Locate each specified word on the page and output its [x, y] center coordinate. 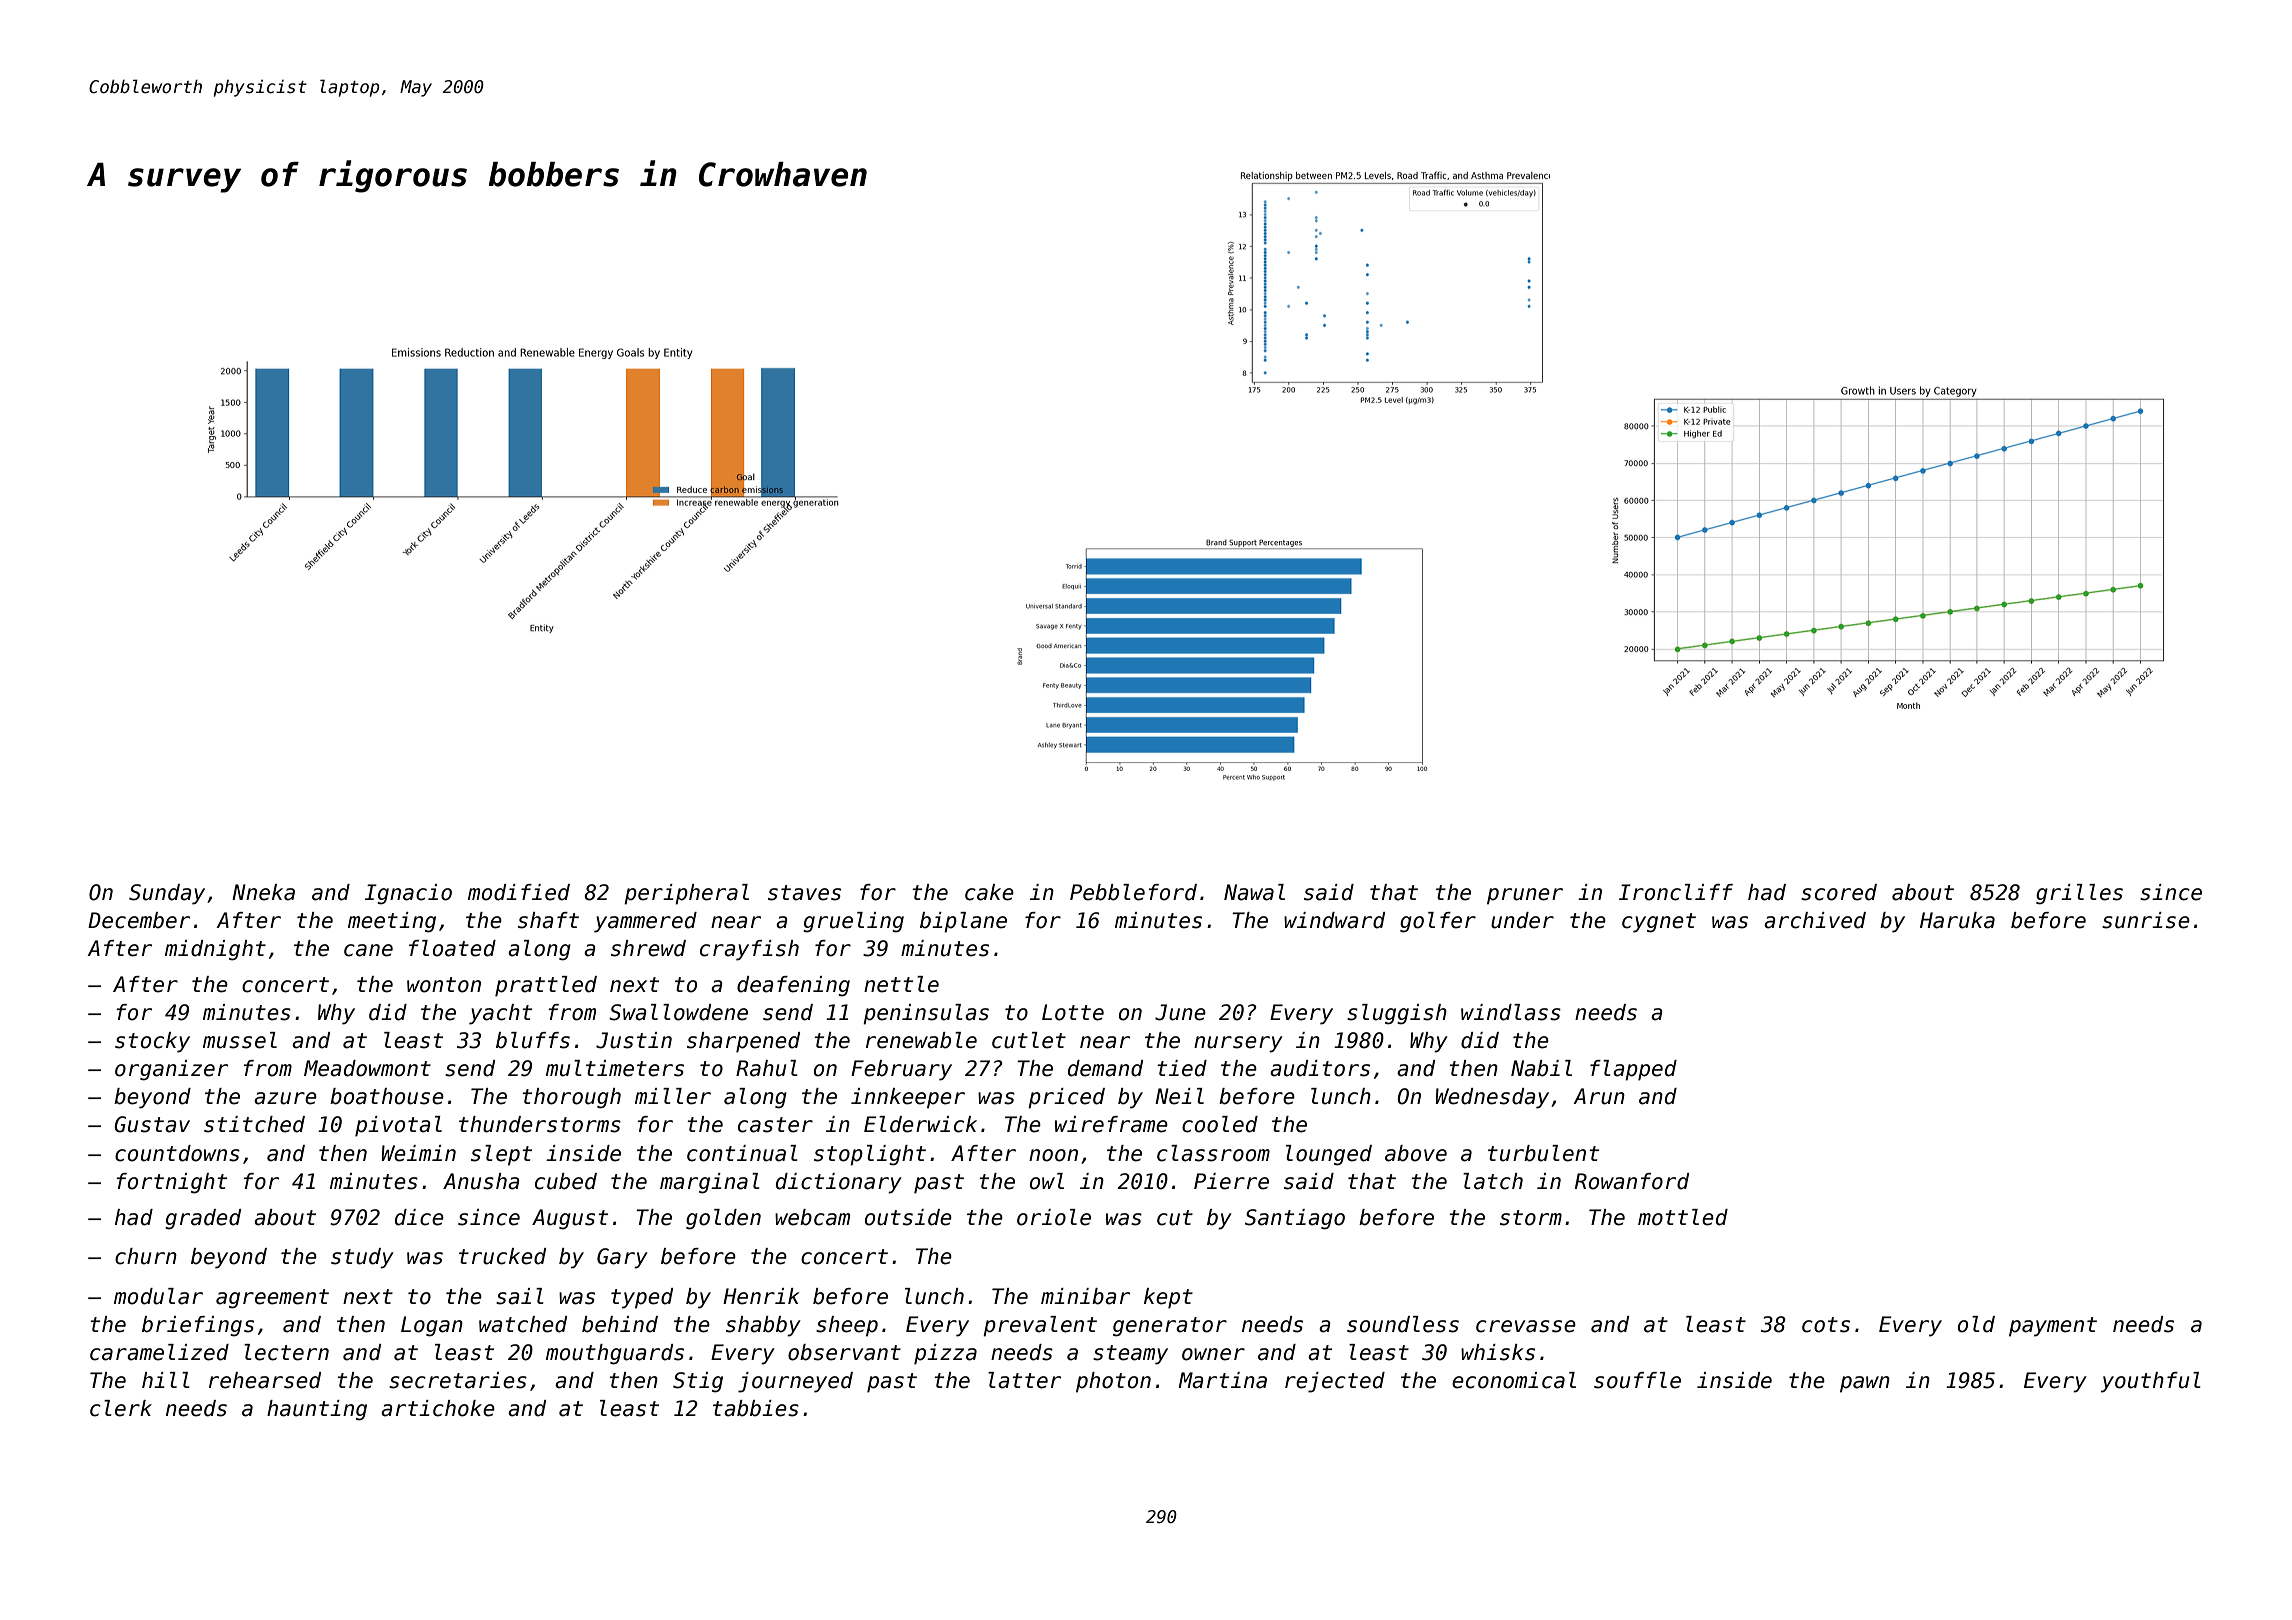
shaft [548, 920]
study [362, 1258]
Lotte [1073, 1012]
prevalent [1040, 1326]
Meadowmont [367, 1068]
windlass [1511, 1012]
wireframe [1111, 1124]
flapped [1633, 1070]
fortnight [171, 1183]
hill [166, 1380]
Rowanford [1632, 1181]
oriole [1054, 1217]
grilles [2079, 894]
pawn [1865, 1384]
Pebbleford [1133, 892]
